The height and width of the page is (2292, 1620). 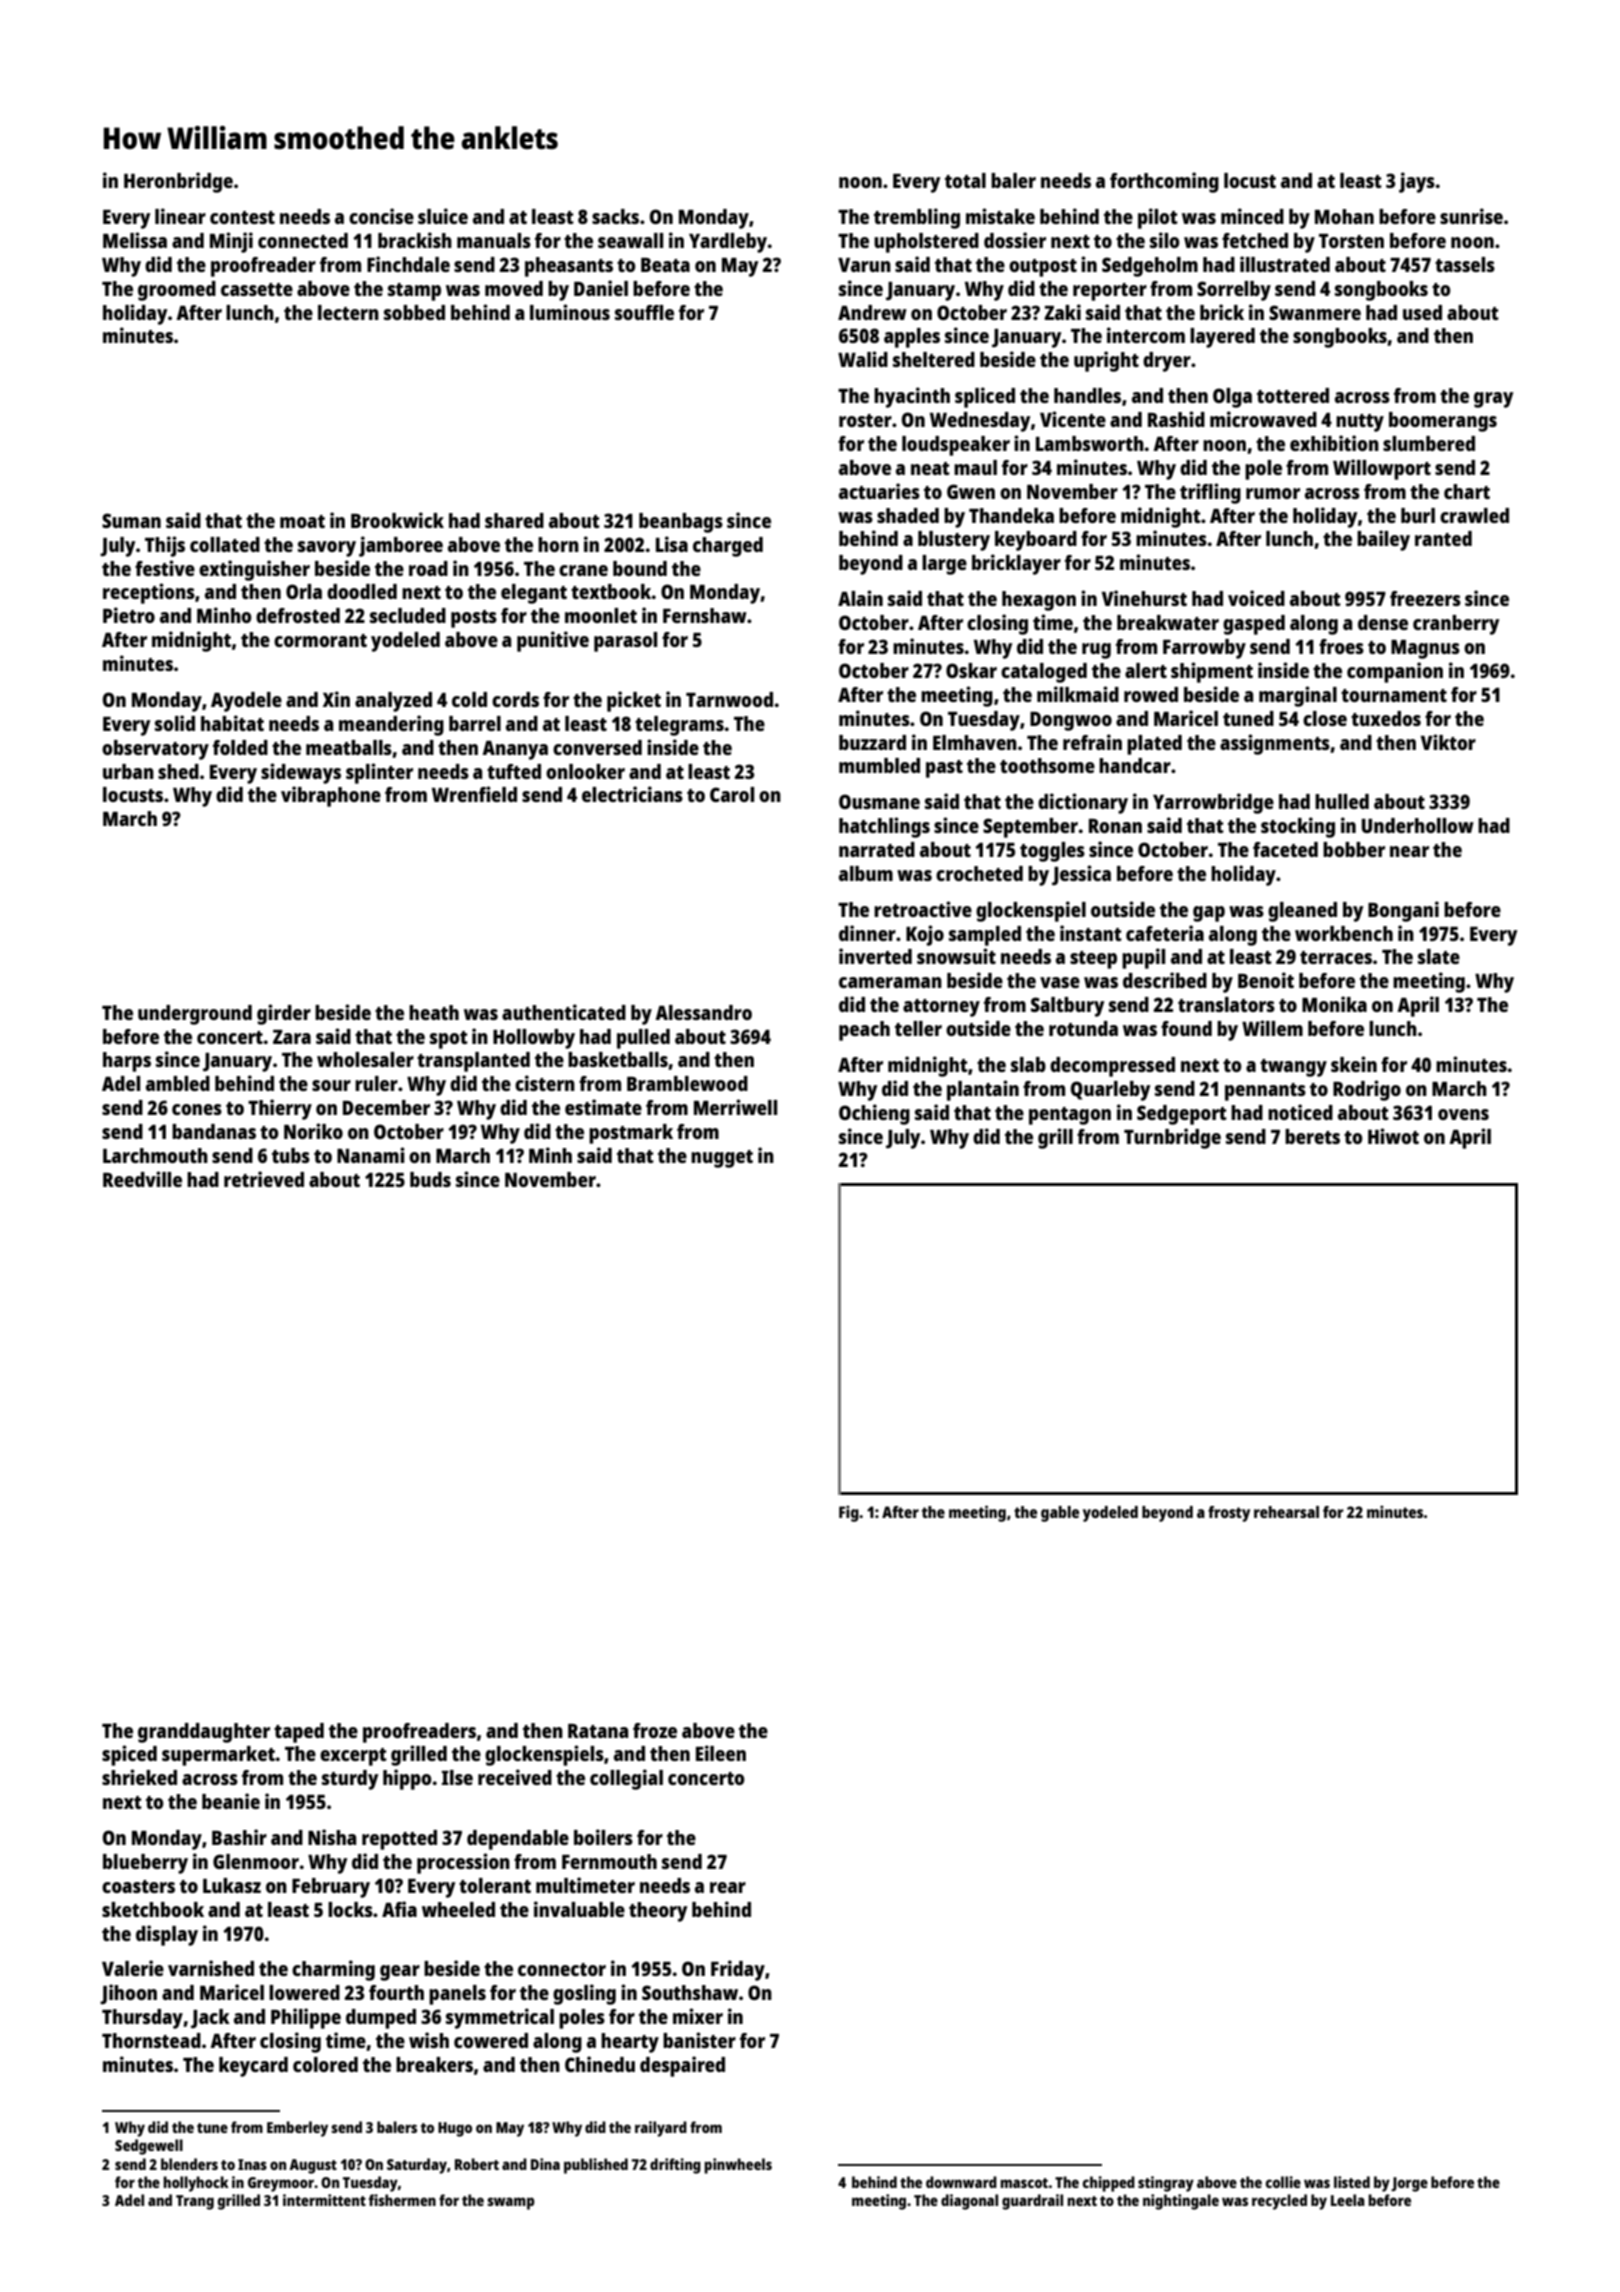 What do you see at coordinates (195, 2202) in the page?
I see `Trang` at bounding box center [195, 2202].
